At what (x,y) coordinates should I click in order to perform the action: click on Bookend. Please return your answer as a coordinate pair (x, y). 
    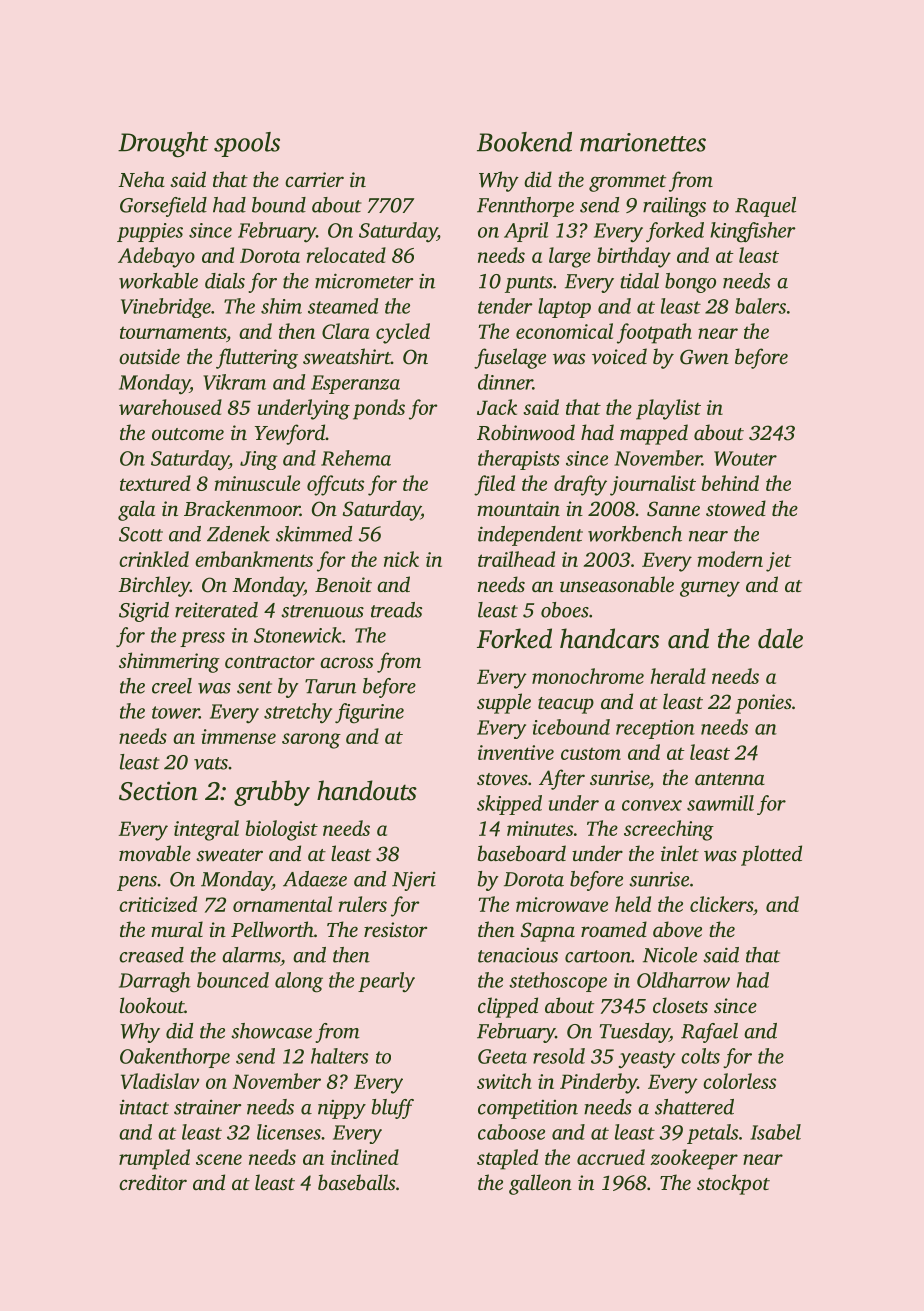
    Looking at the image, I should click on (524, 142).
